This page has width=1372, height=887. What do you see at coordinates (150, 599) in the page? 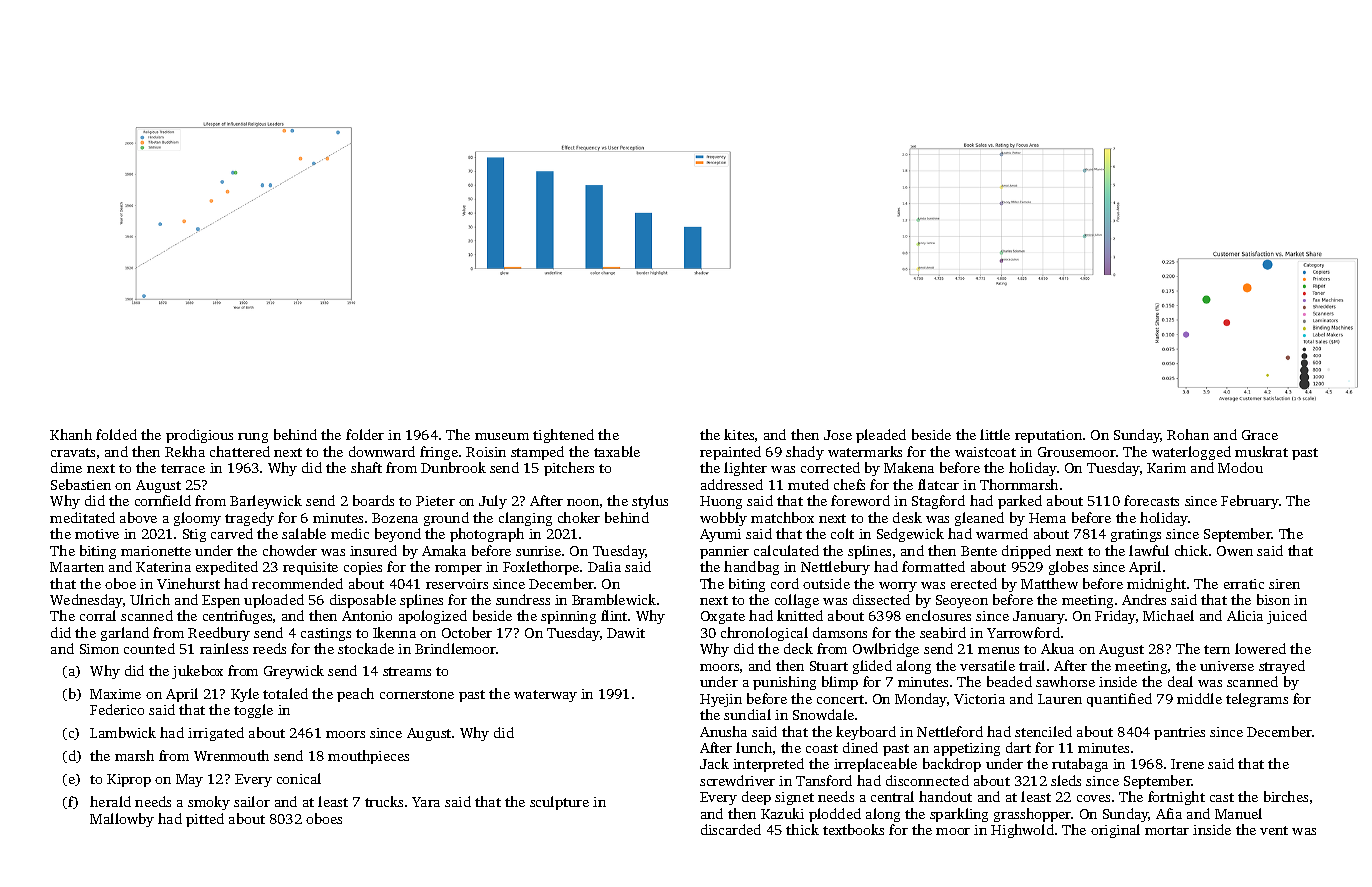
I see `Ulrich` at bounding box center [150, 599].
